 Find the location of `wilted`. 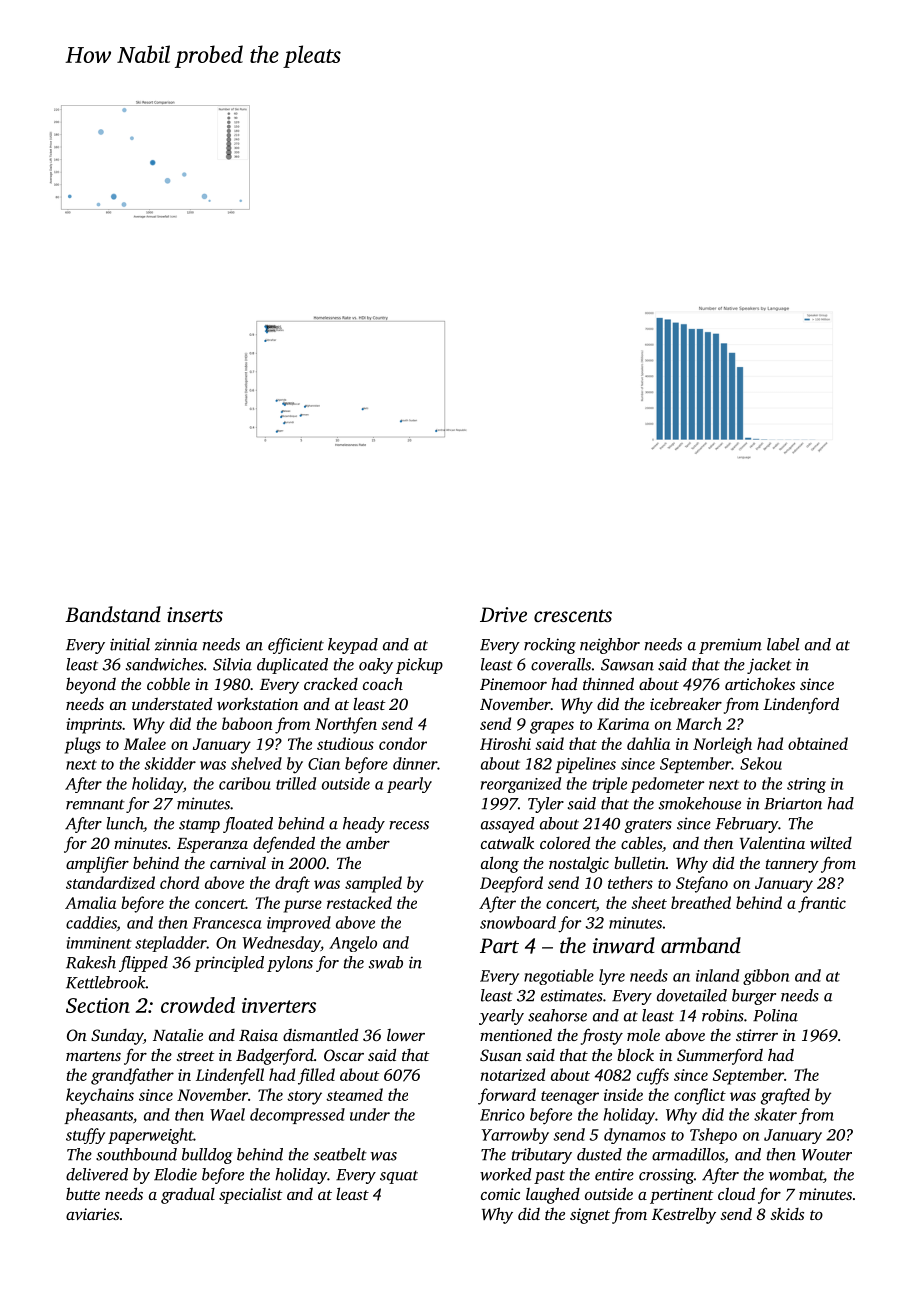

wilted is located at coordinates (831, 842).
